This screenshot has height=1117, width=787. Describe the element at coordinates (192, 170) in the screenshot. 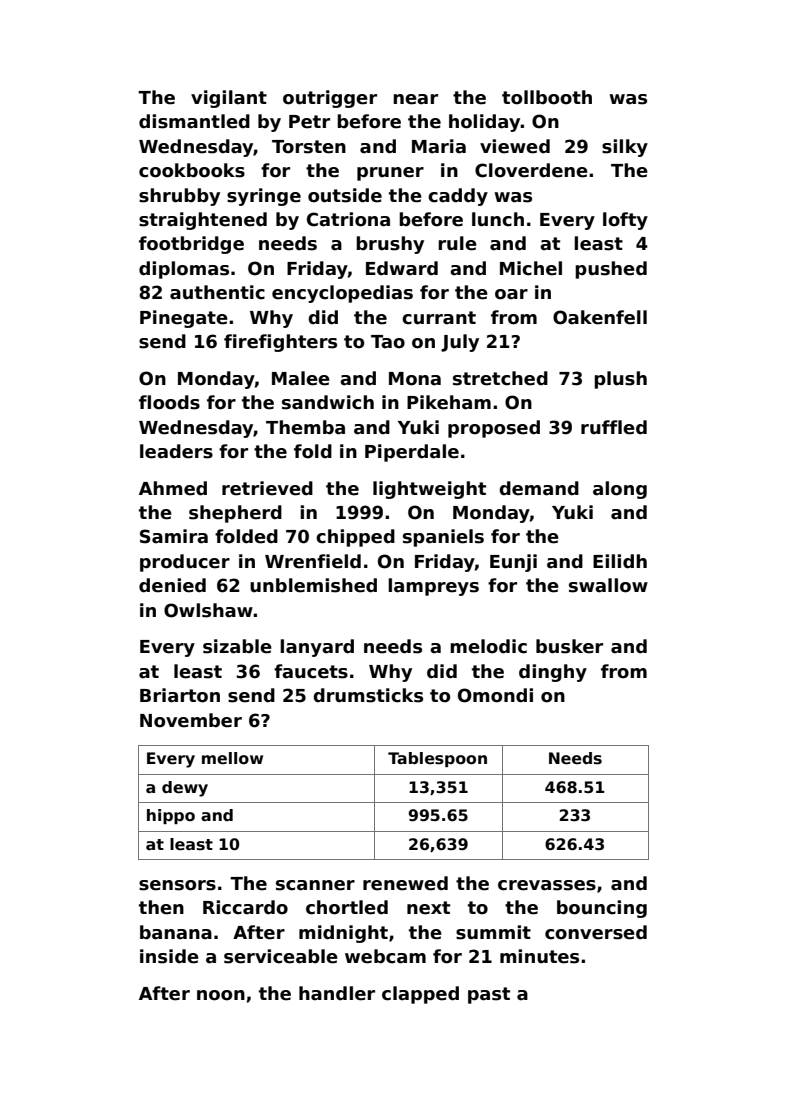

I see `cookbooks` at that location.
